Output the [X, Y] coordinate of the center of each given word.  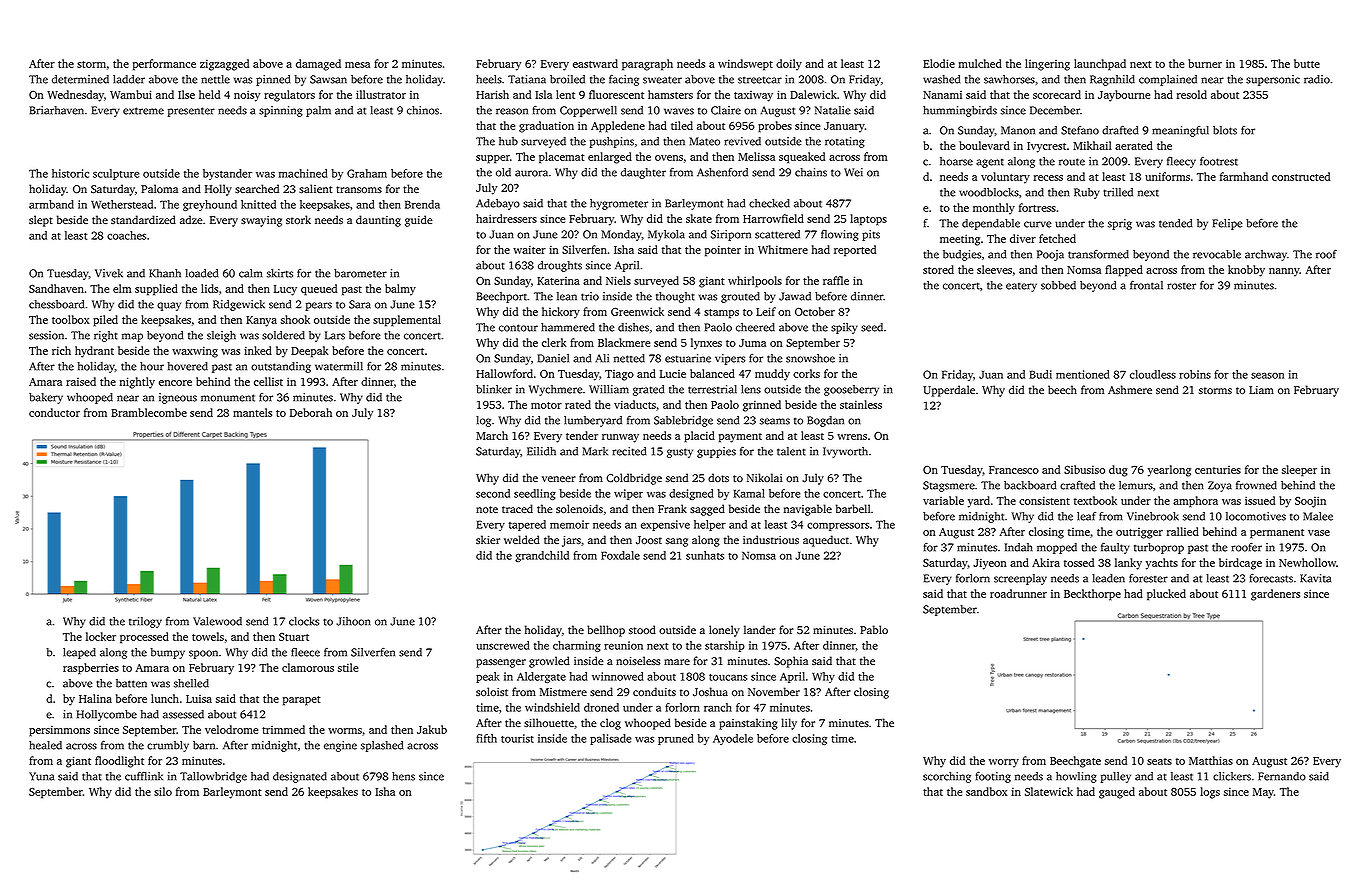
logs [1210, 793]
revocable [1217, 254]
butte [1307, 63]
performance [164, 65]
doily [789, 65]
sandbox [986, 791]
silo [163, 791]
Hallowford [504, 373]
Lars [335, 335]
